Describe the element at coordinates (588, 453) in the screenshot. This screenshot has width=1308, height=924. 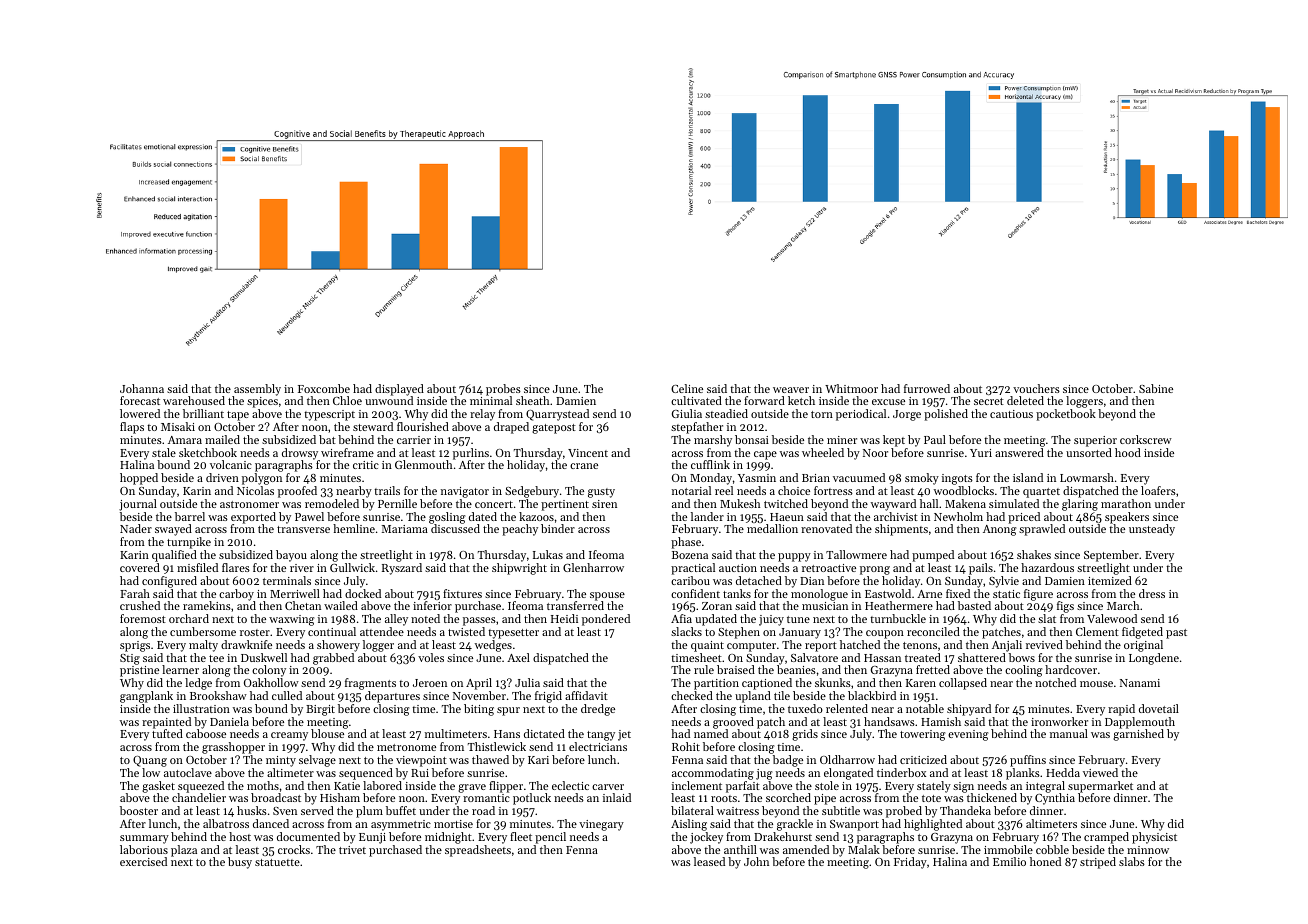
I see `Vincent` at that location.
